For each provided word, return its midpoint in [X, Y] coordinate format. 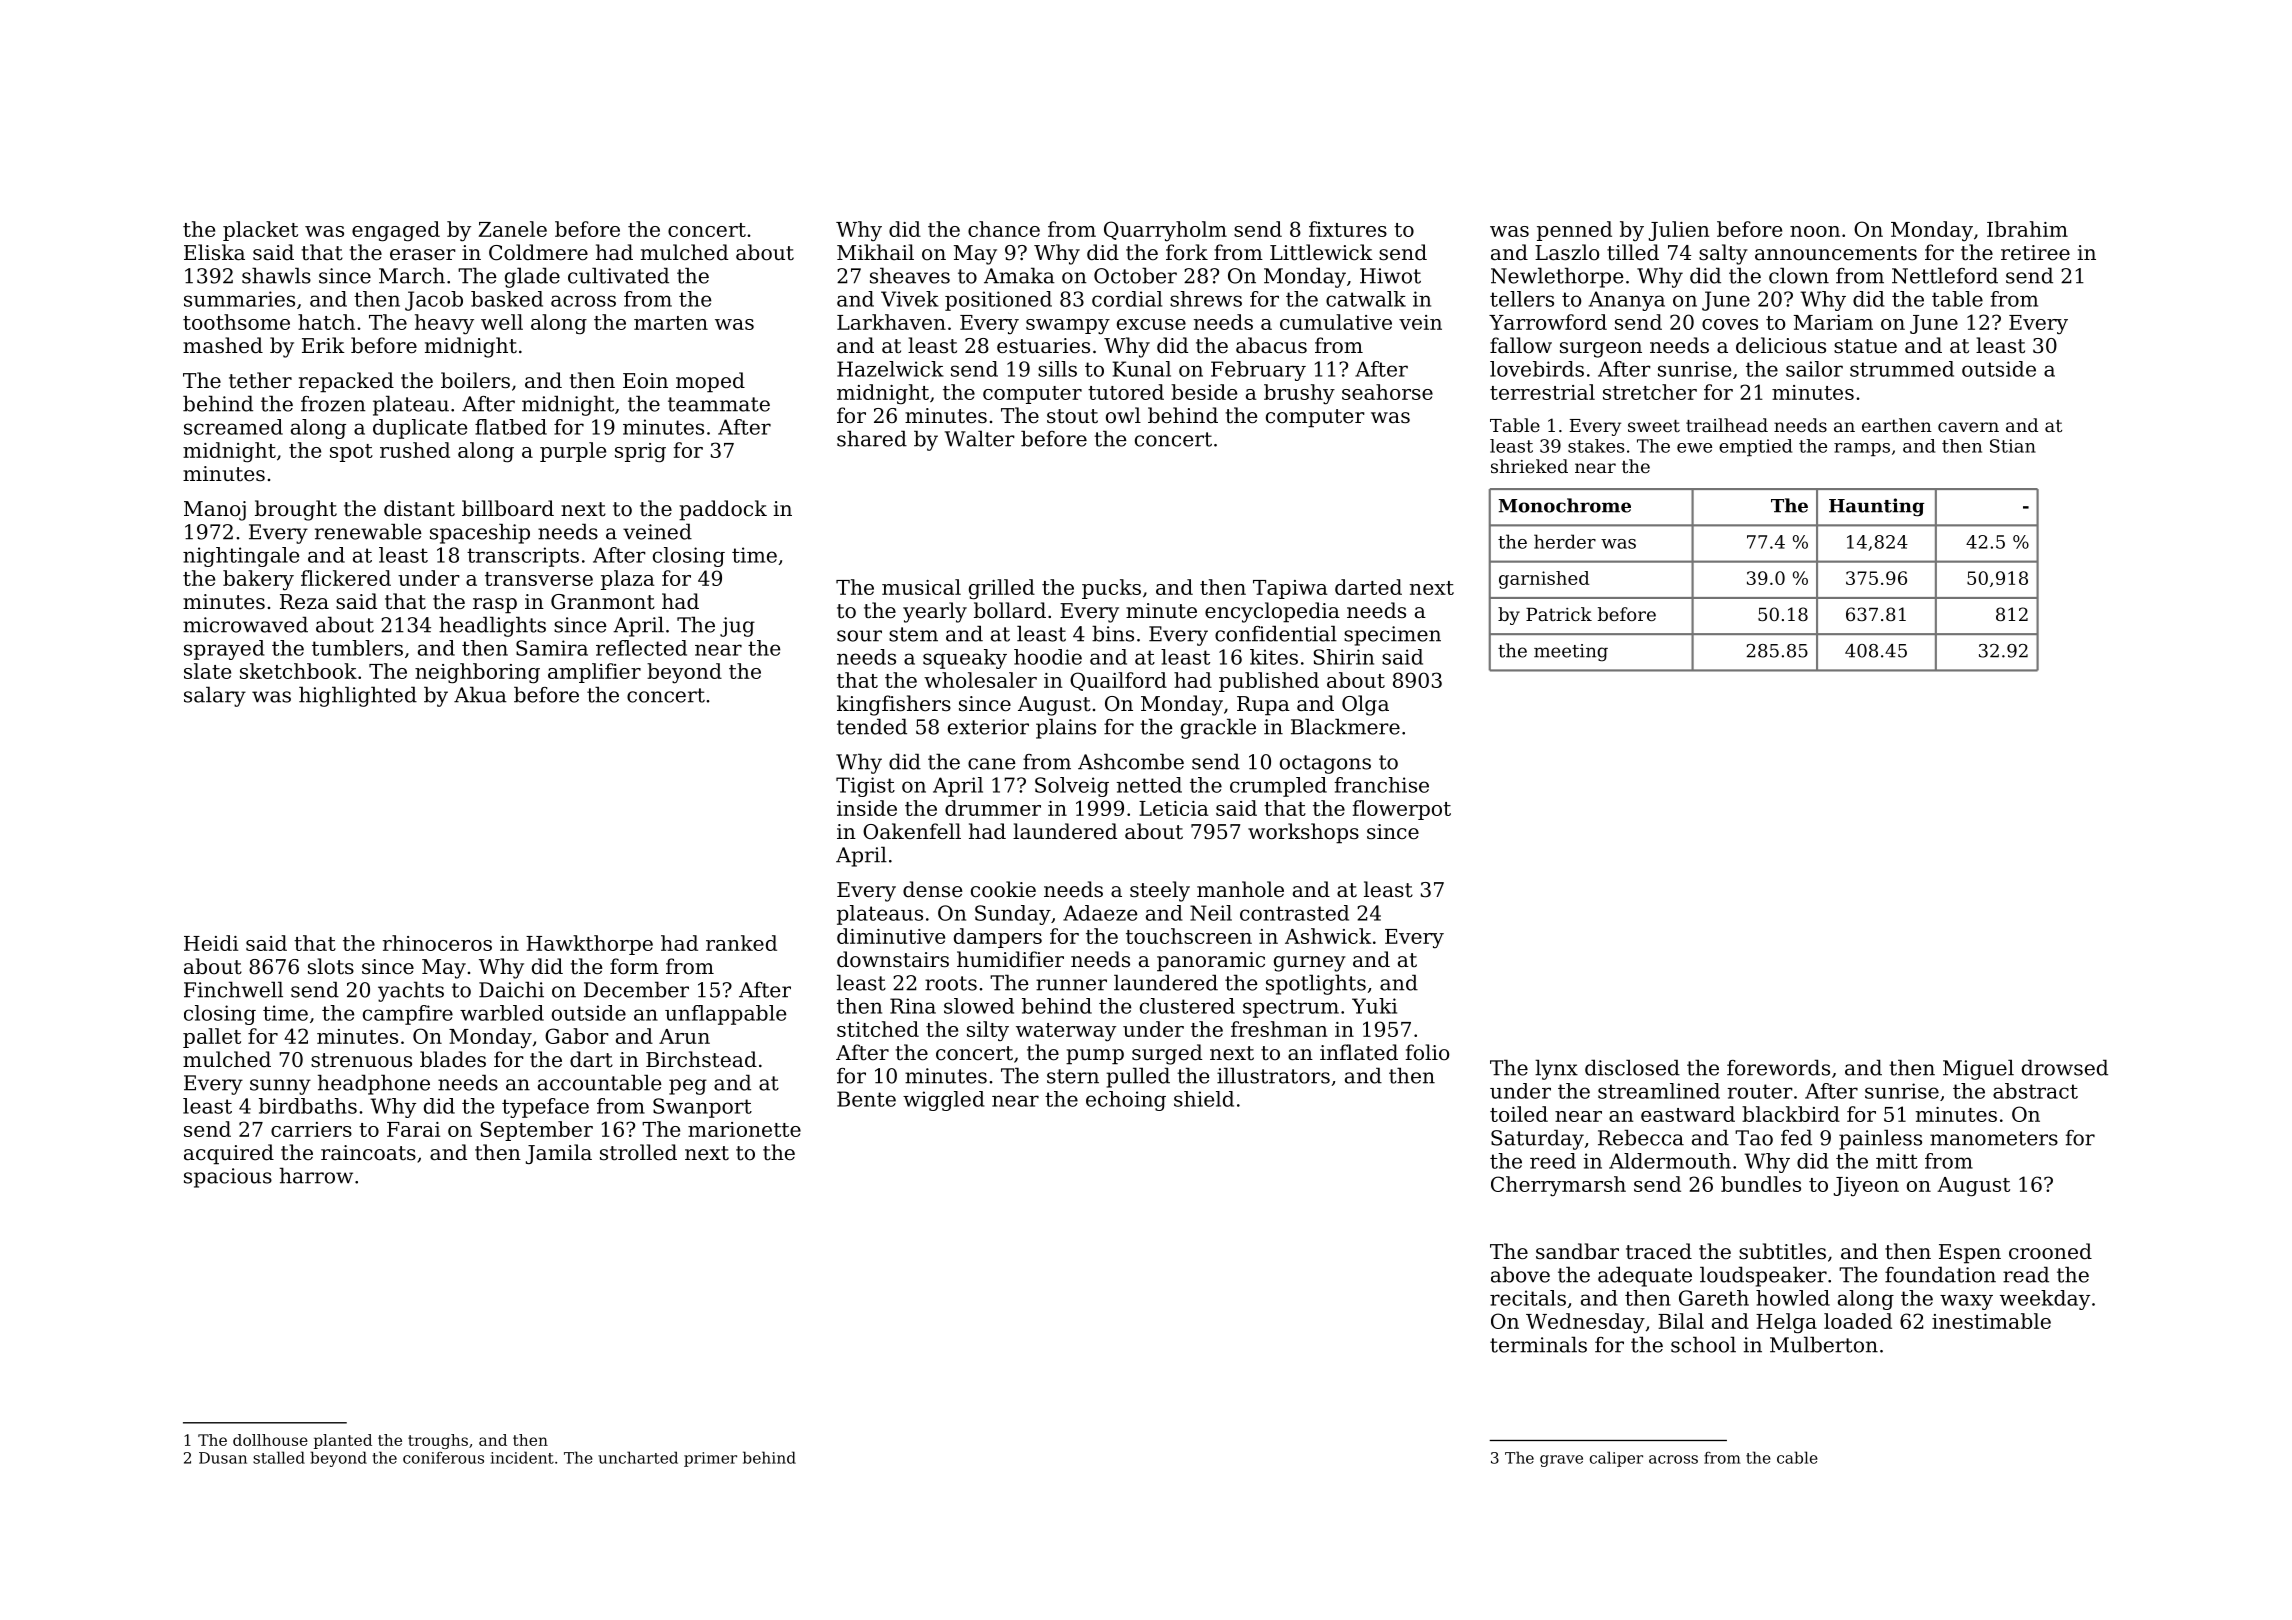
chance [1004, 229]
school [1703, 1344]
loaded [1858, 1321]
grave [1561, 1461]
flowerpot [1402, 810]
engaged [396, 231]
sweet [1654, 426]
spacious [228, 1178]
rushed [415, 450]
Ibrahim [2027, 229]
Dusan [223, 1458]
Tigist [865, 787]
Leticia [1174, 808]
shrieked [1529, 466]
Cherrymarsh [1558, 1186]
